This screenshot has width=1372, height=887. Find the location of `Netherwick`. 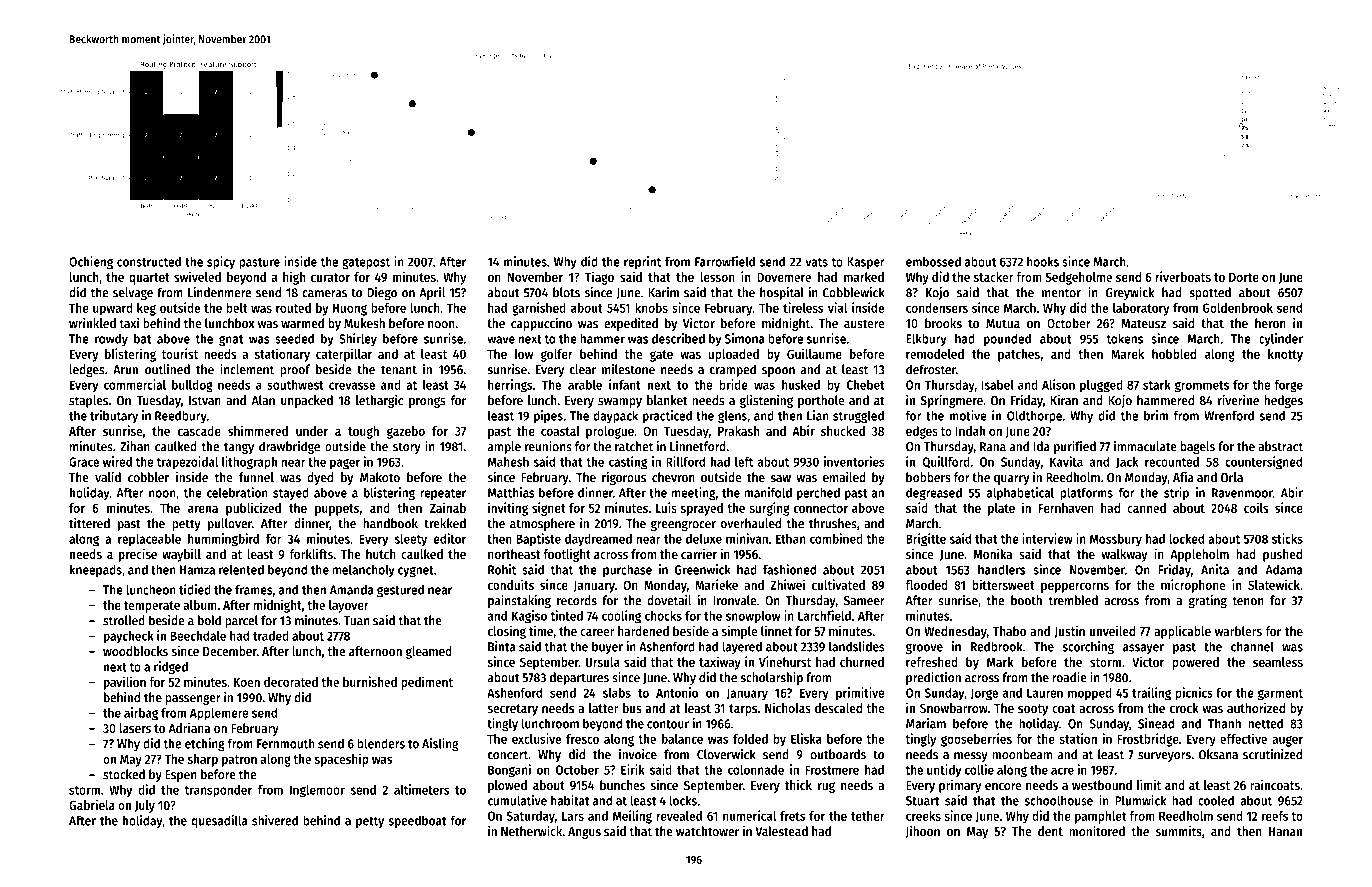

Netherwick is located at coordinates (531, 831).
